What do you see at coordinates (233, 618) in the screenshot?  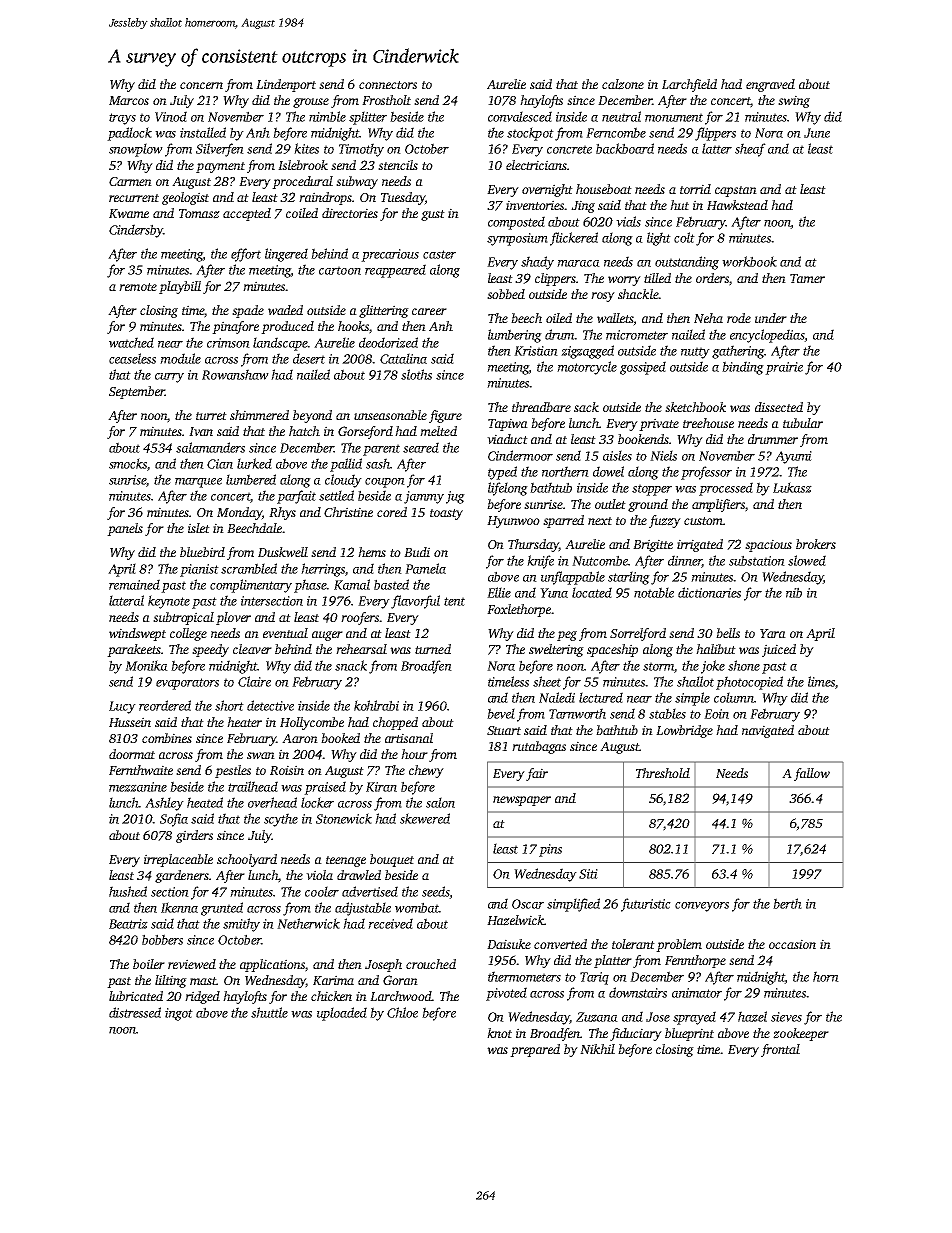 I see `plover` at bounding box center [233, 618].
